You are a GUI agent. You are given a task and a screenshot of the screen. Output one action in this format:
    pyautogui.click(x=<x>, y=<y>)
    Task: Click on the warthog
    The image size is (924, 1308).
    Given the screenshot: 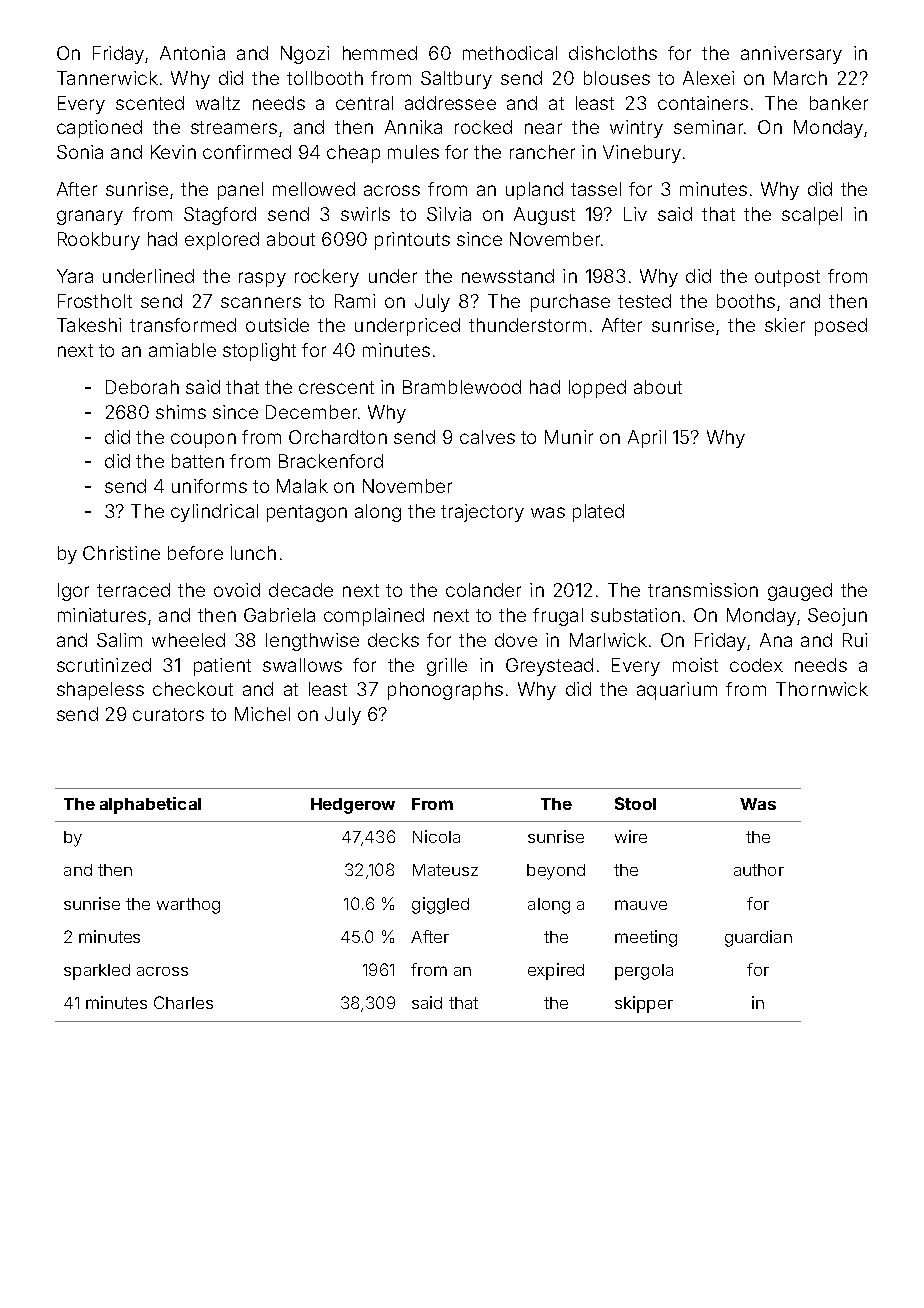 What is the action you would take?
    pyautogui.click(x=188, y=906)
